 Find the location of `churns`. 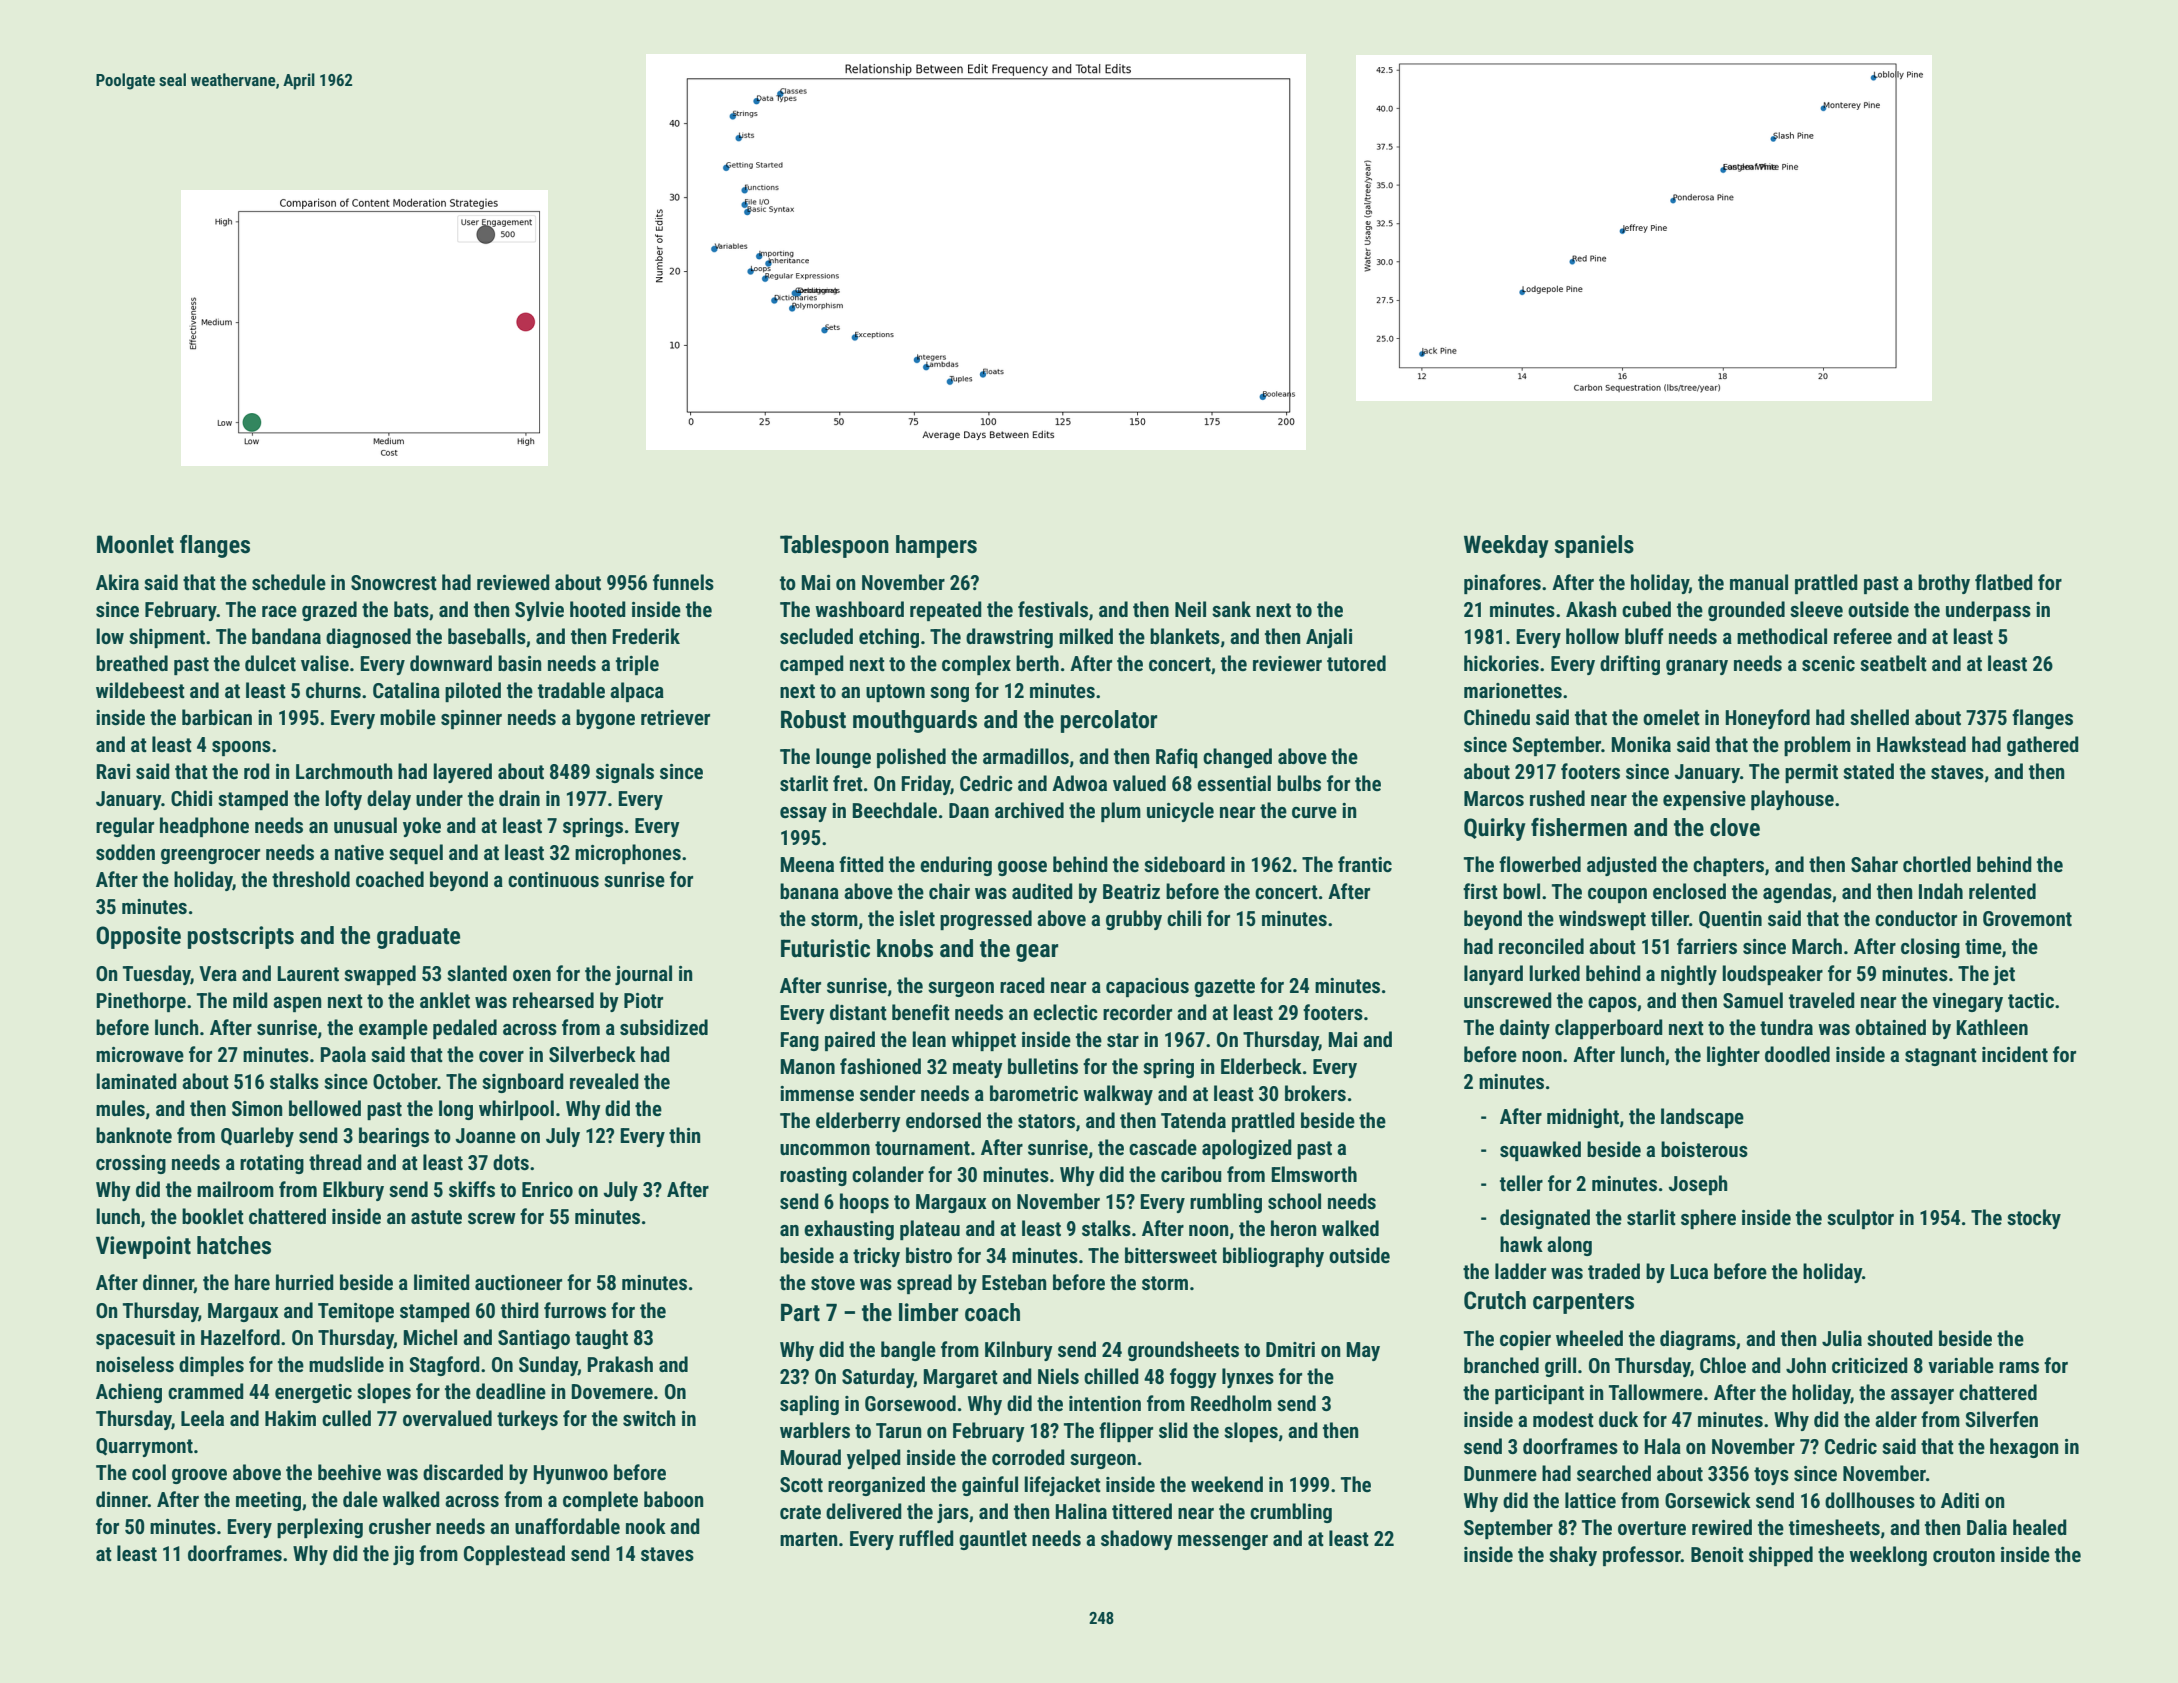

churns is located at coordinates (333, 690).
